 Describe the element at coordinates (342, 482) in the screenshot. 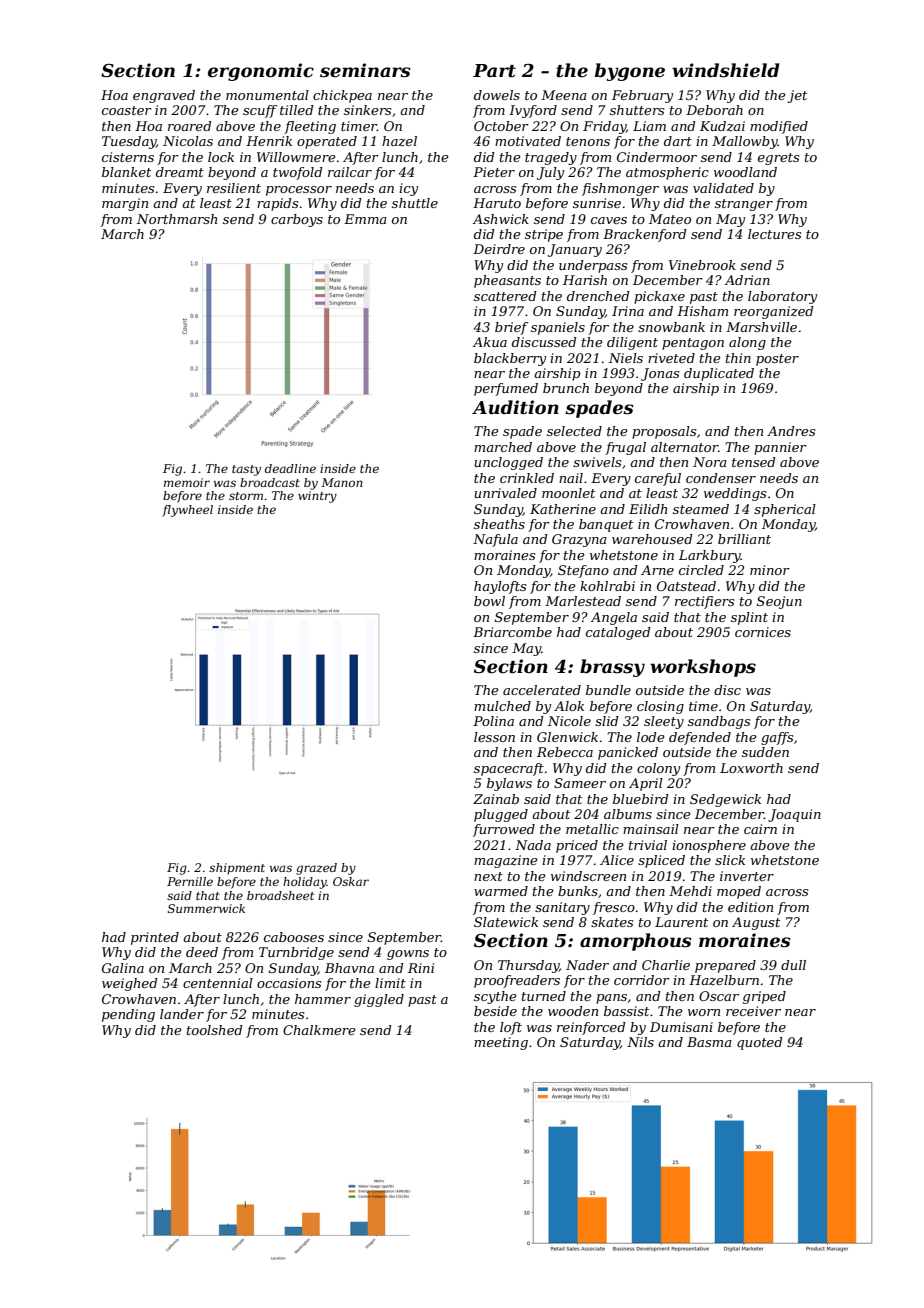

I see `Manon` at that location.
